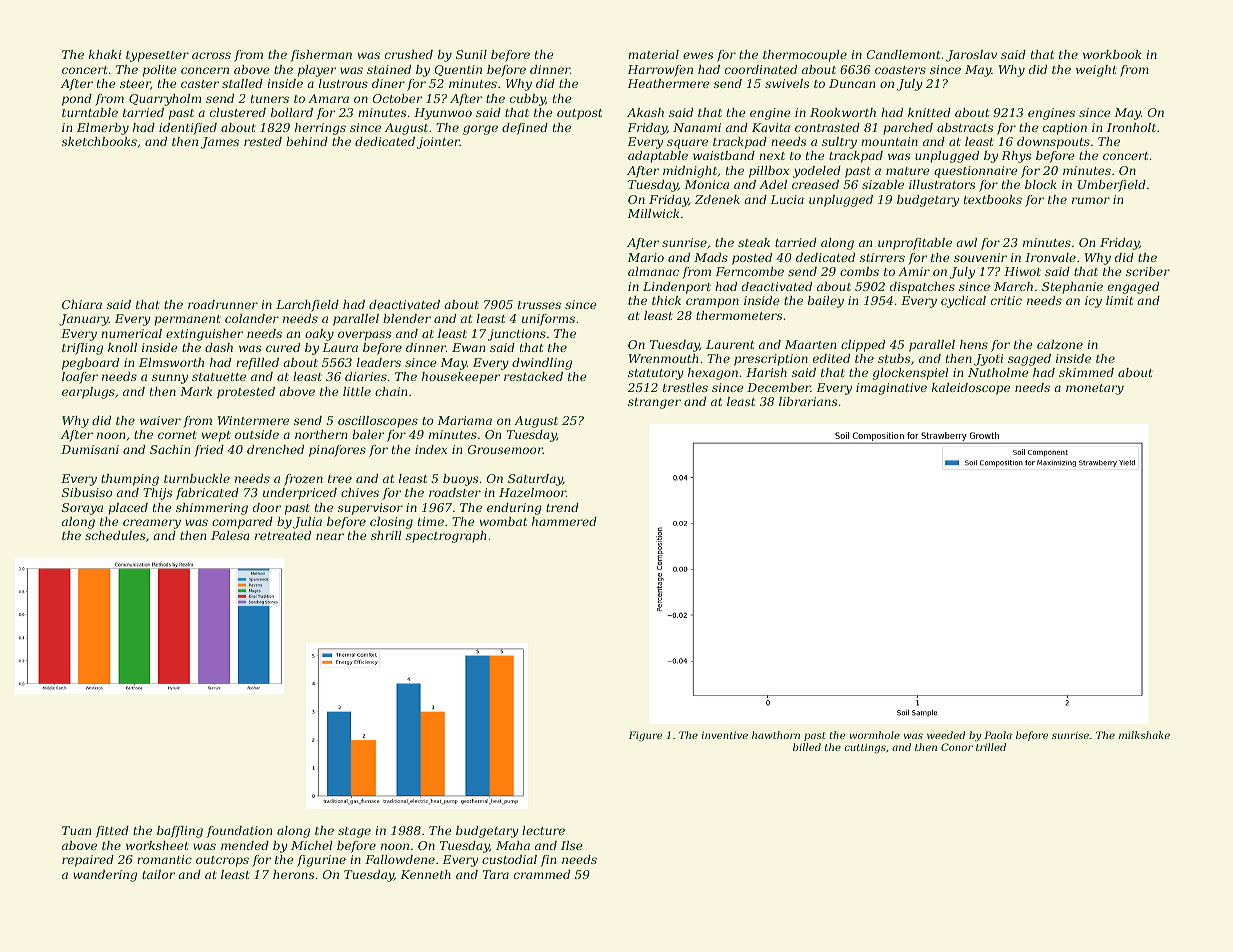 This screenshot has width=1233, height=952. I want to click on stage, so click(354, 832).
